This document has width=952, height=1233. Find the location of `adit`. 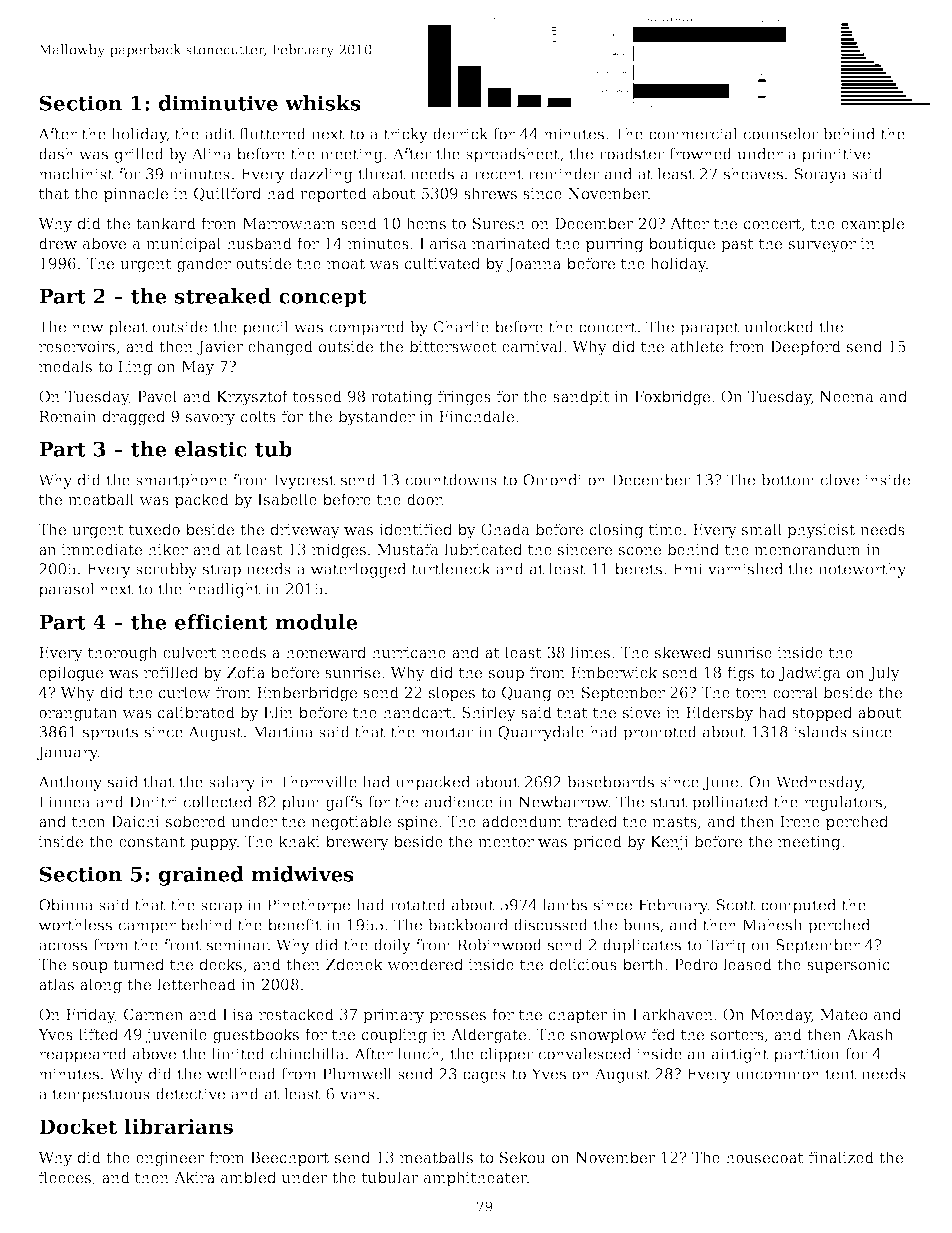

adit is located at coordinates (219, 134).
